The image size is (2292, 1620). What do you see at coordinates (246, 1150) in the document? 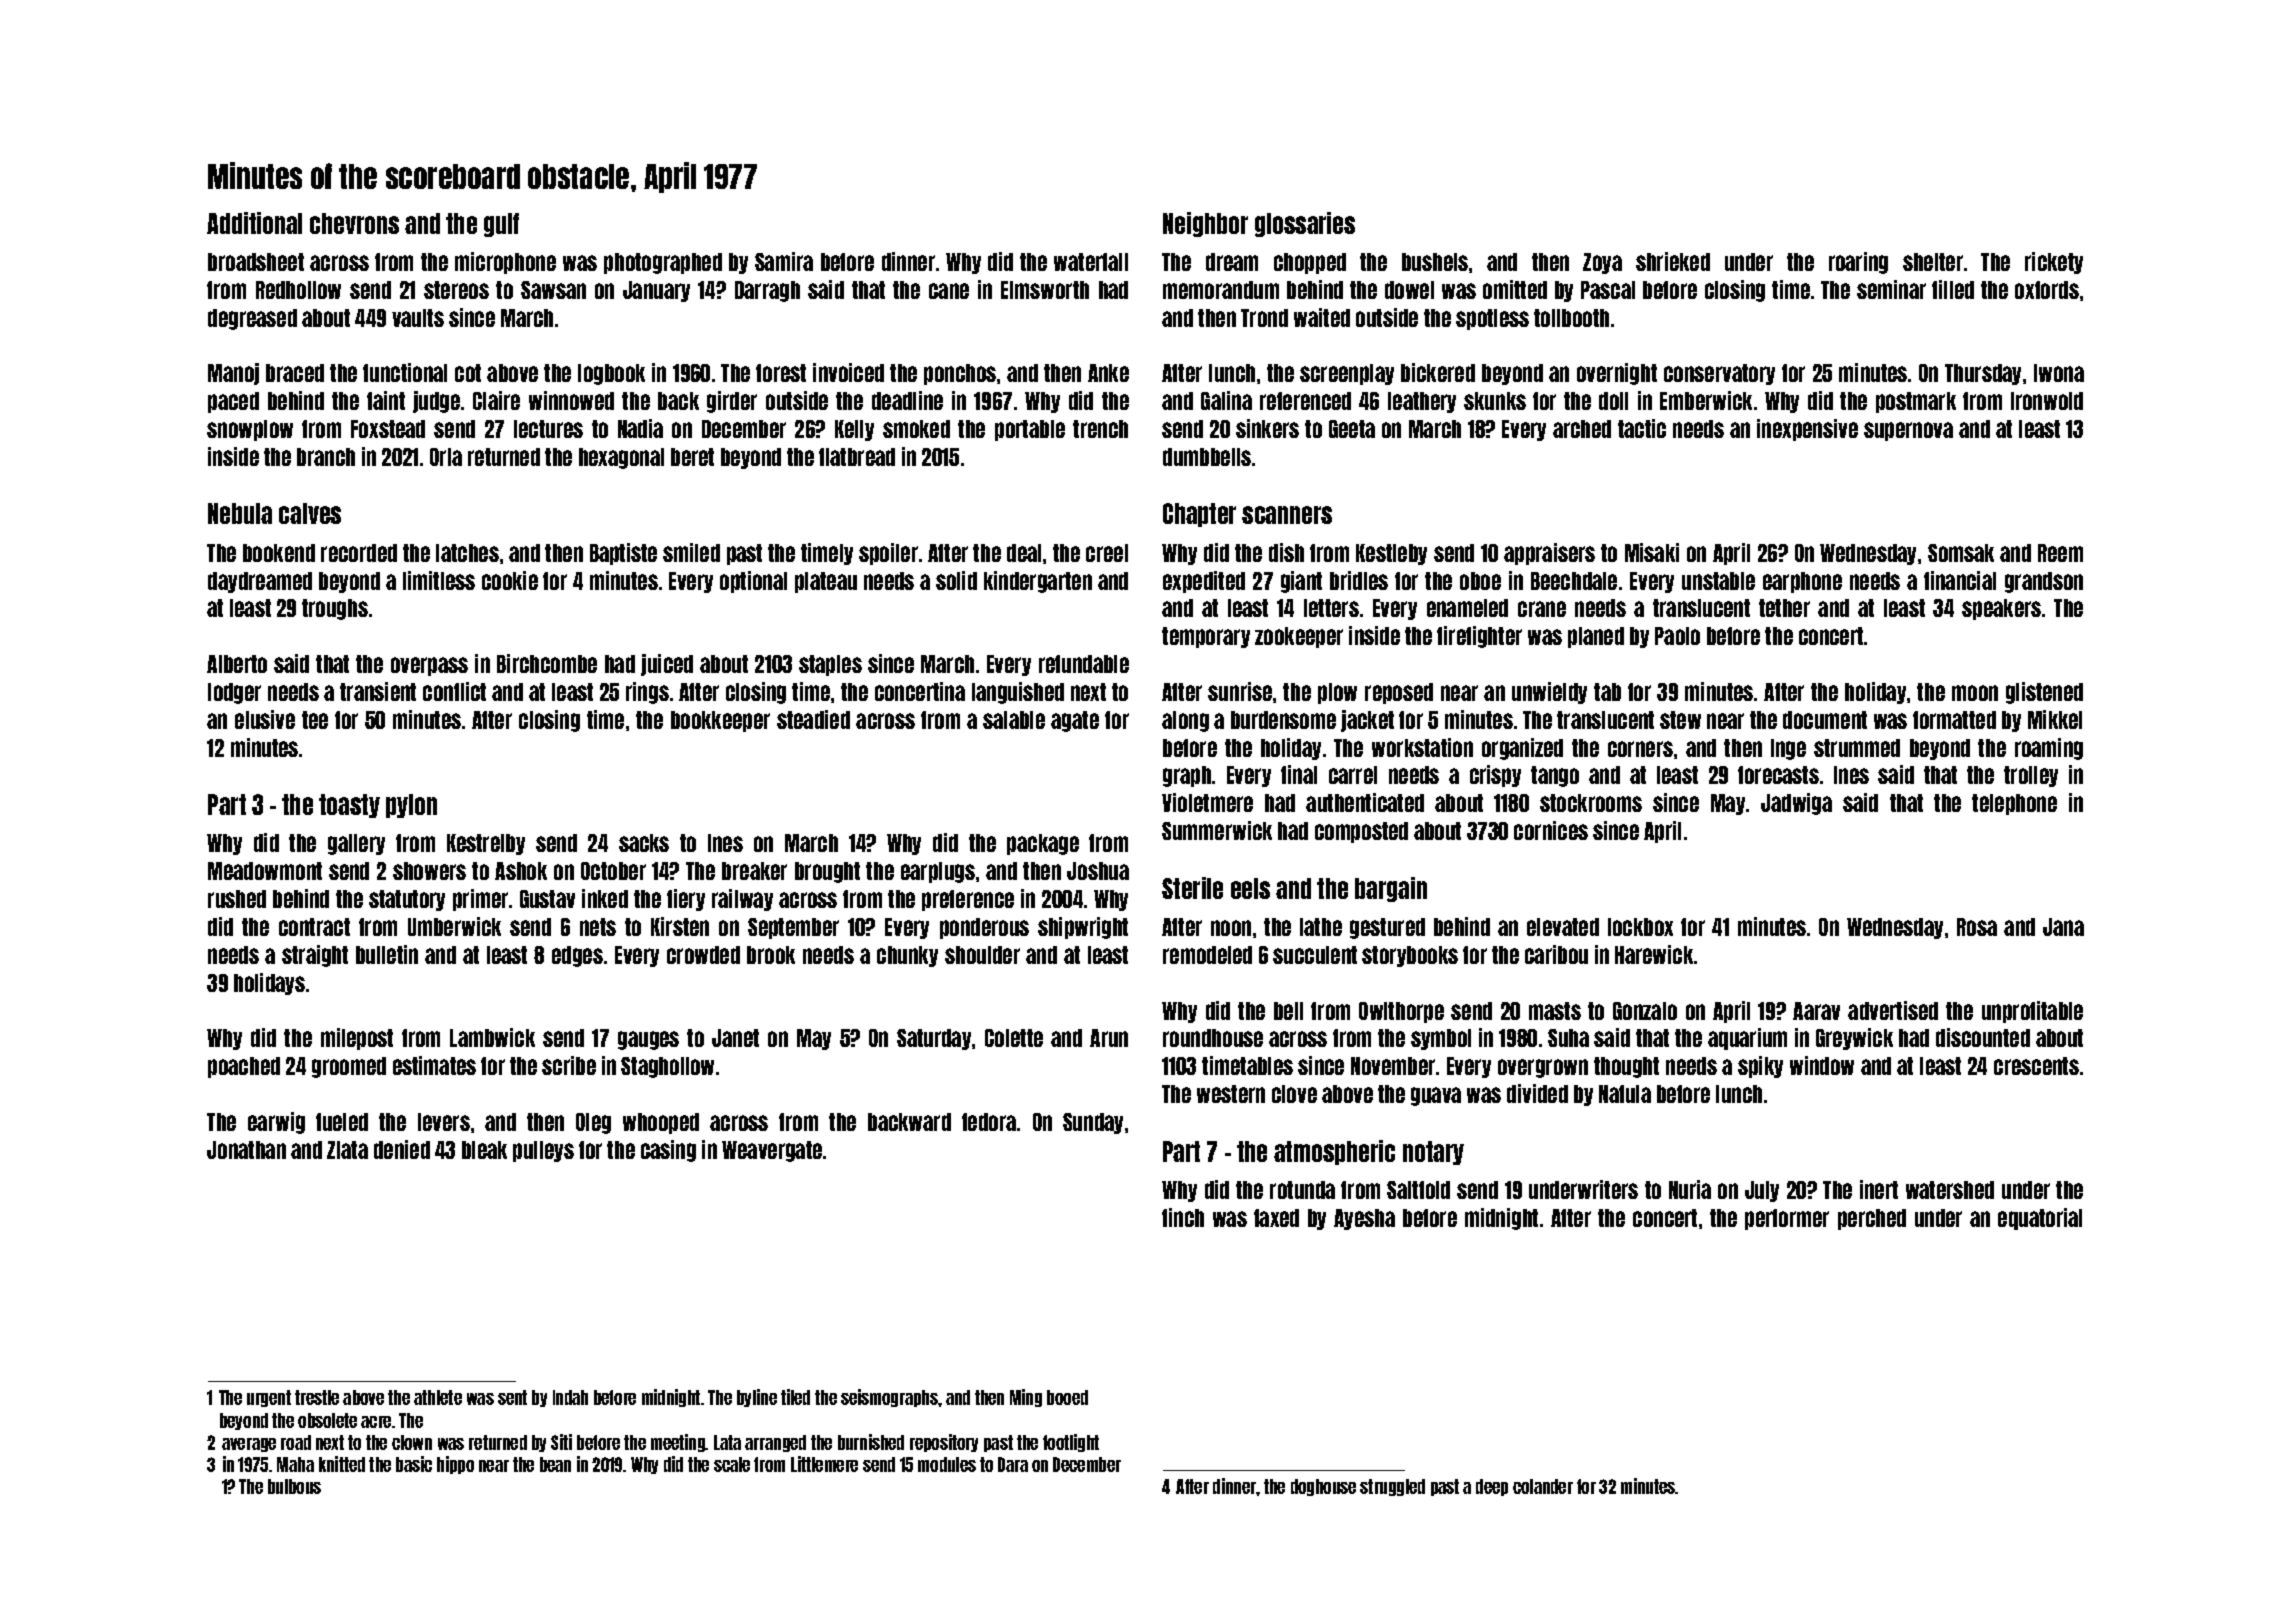
I see `Jonathan` at bounding box center [246, 1150].
